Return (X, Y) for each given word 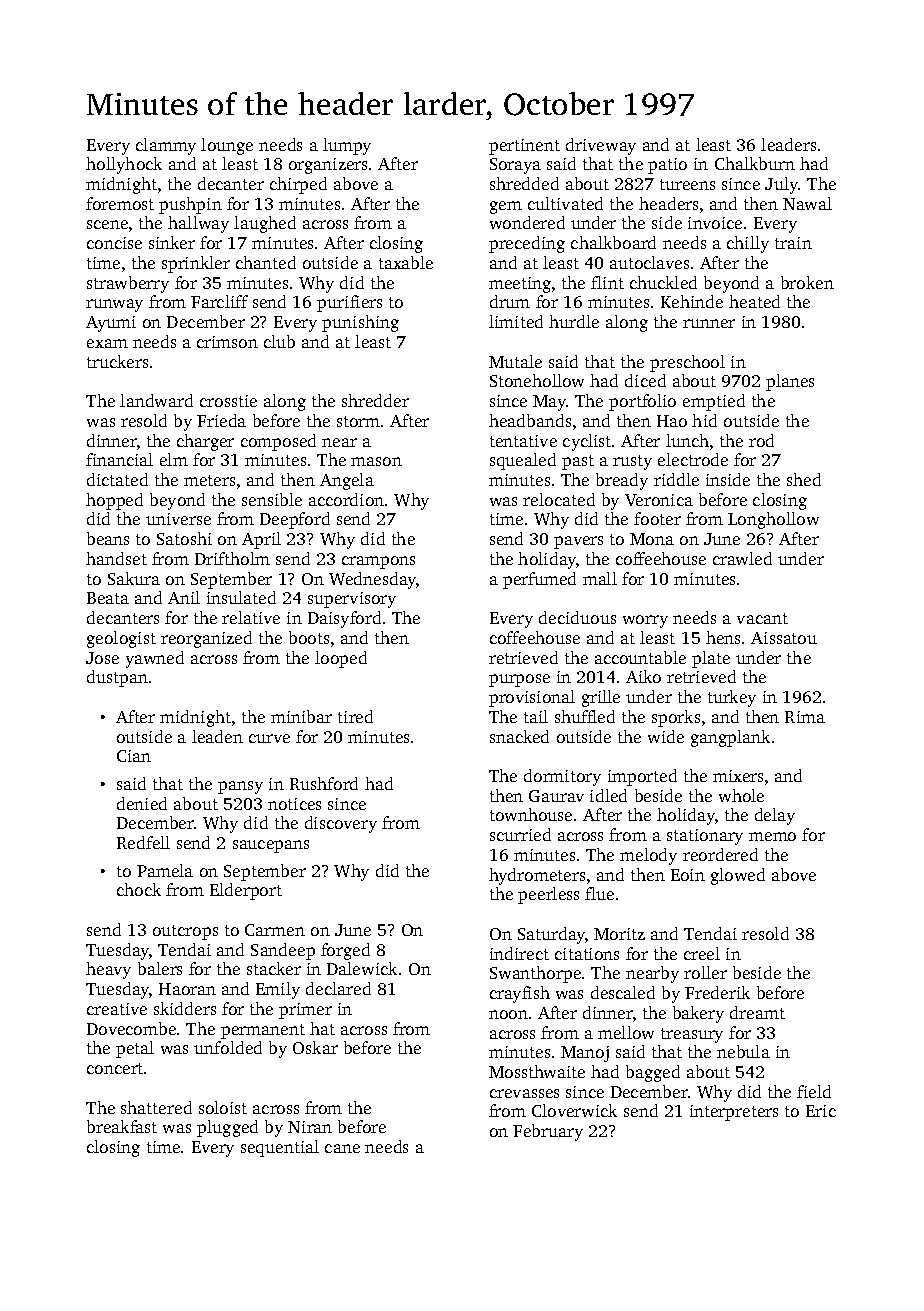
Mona (652, 539)
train (793, 243)
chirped (298, 185)
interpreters (734, 1113)
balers (160, 968)
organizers (328, 166)
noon (508, 1014)
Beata (108, 598)
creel (702, 953)
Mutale (515, 361)
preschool (687, 363)
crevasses (524, 1093)
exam (107, 343)
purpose (519, 680)
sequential (280, 1148)
